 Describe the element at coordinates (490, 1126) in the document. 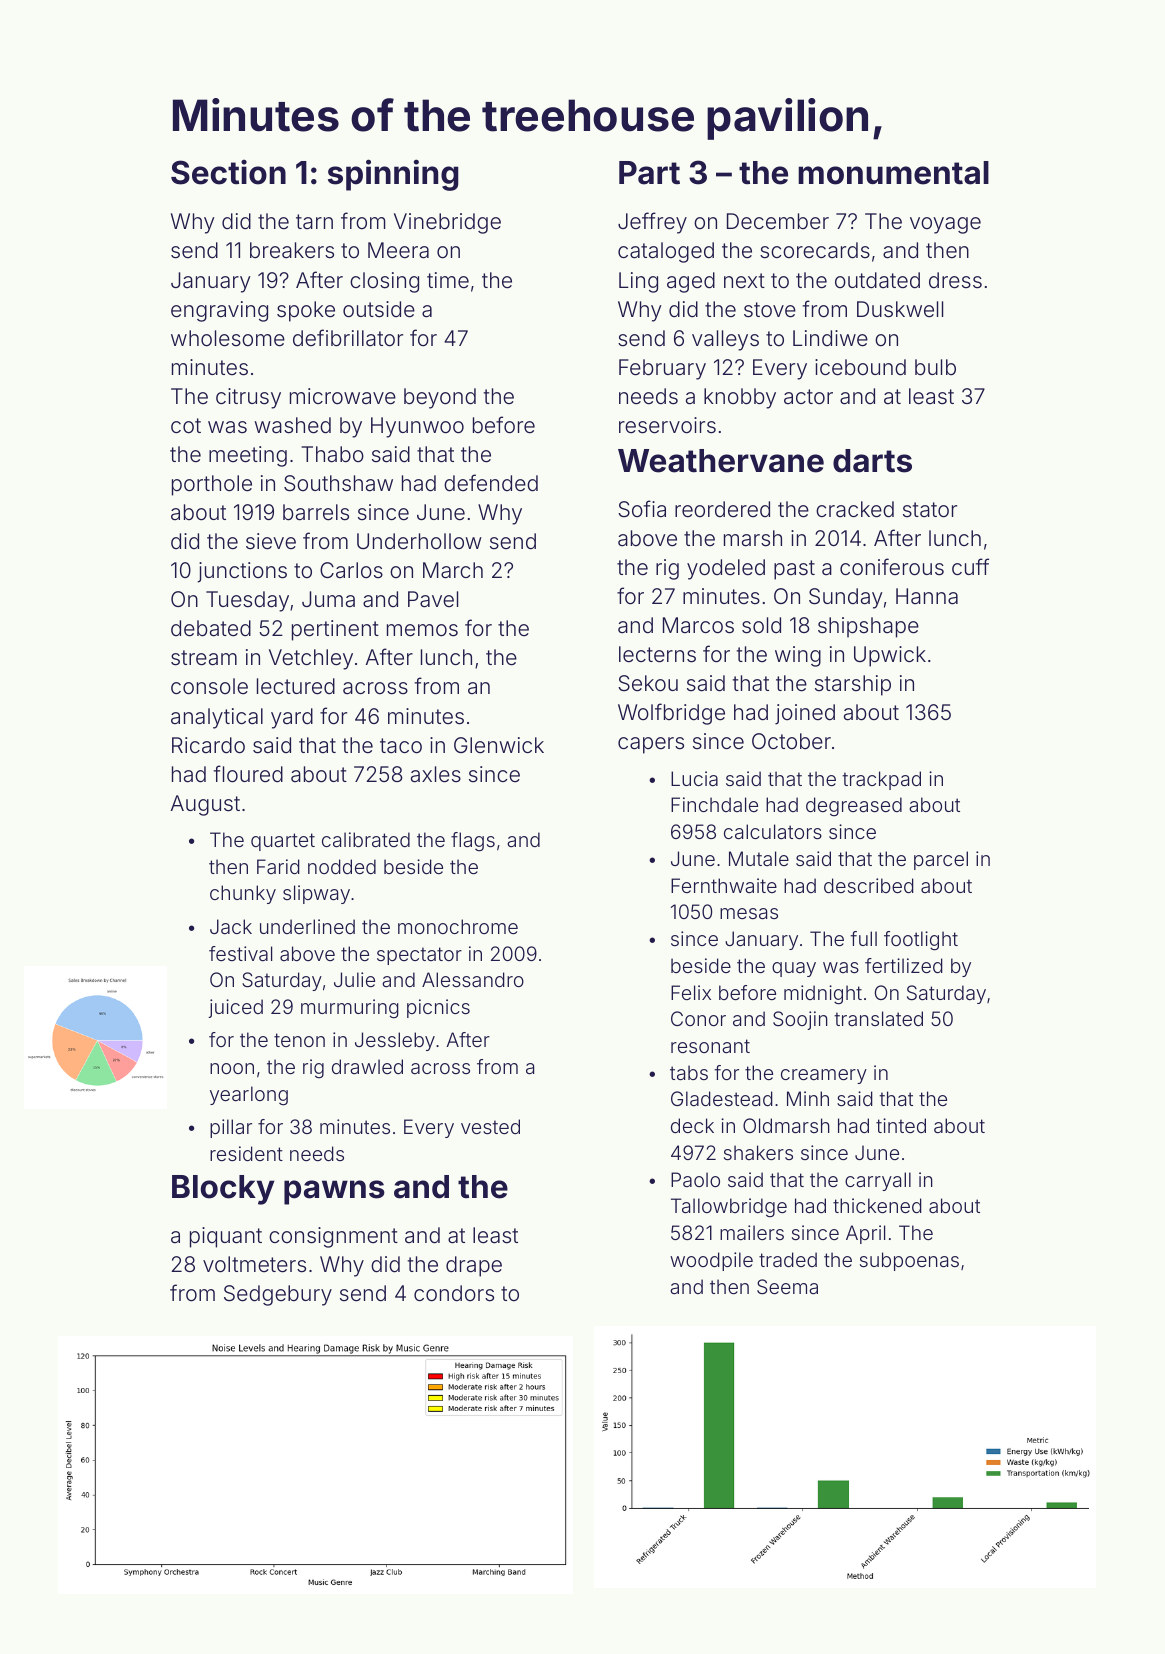

I see `vested` at that location.
